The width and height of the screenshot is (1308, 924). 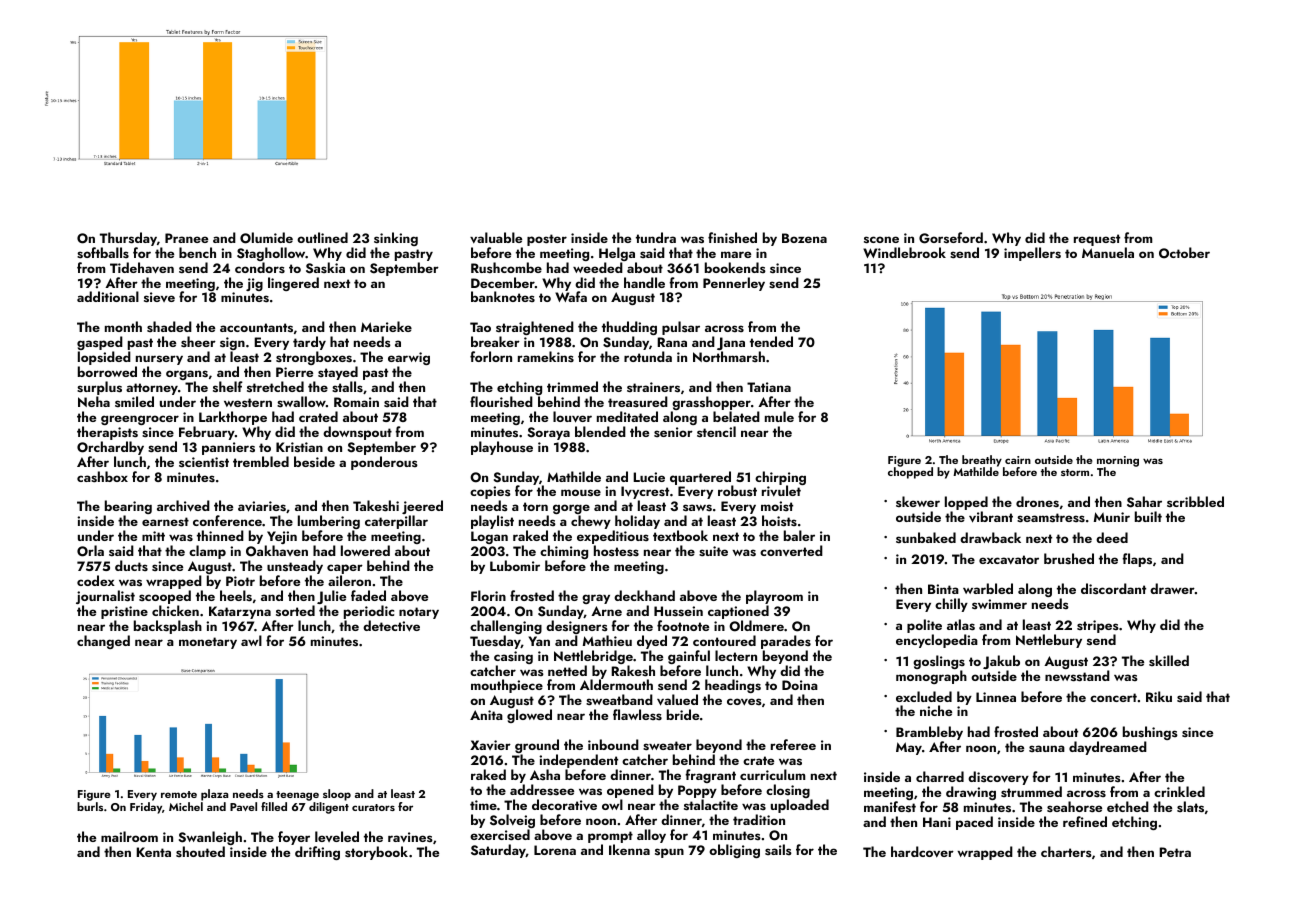 I want to click on hardcover, so click(x=922, y=851).
